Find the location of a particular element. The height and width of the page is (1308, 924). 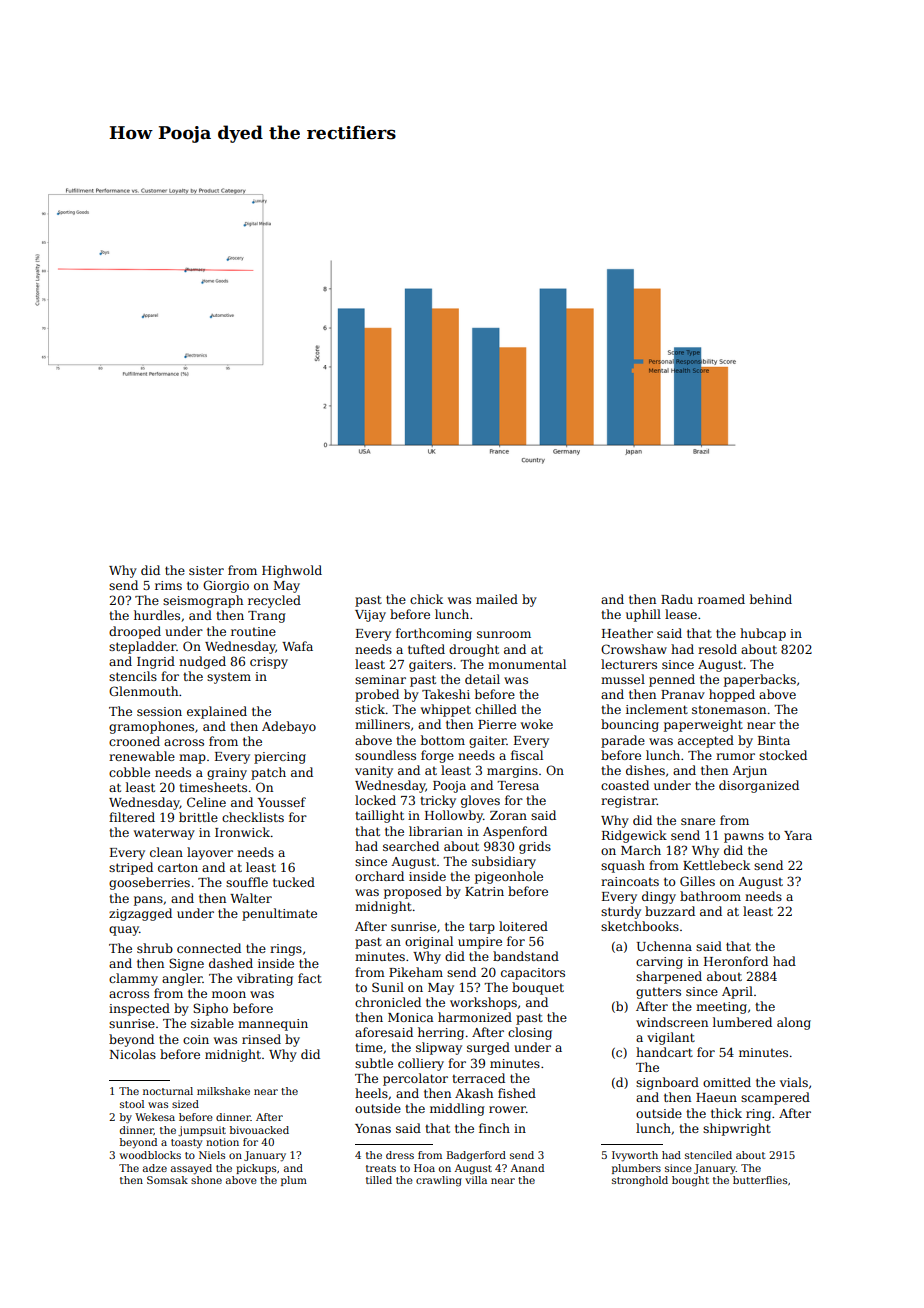

Anand is located at coordinates (527, 1168).
